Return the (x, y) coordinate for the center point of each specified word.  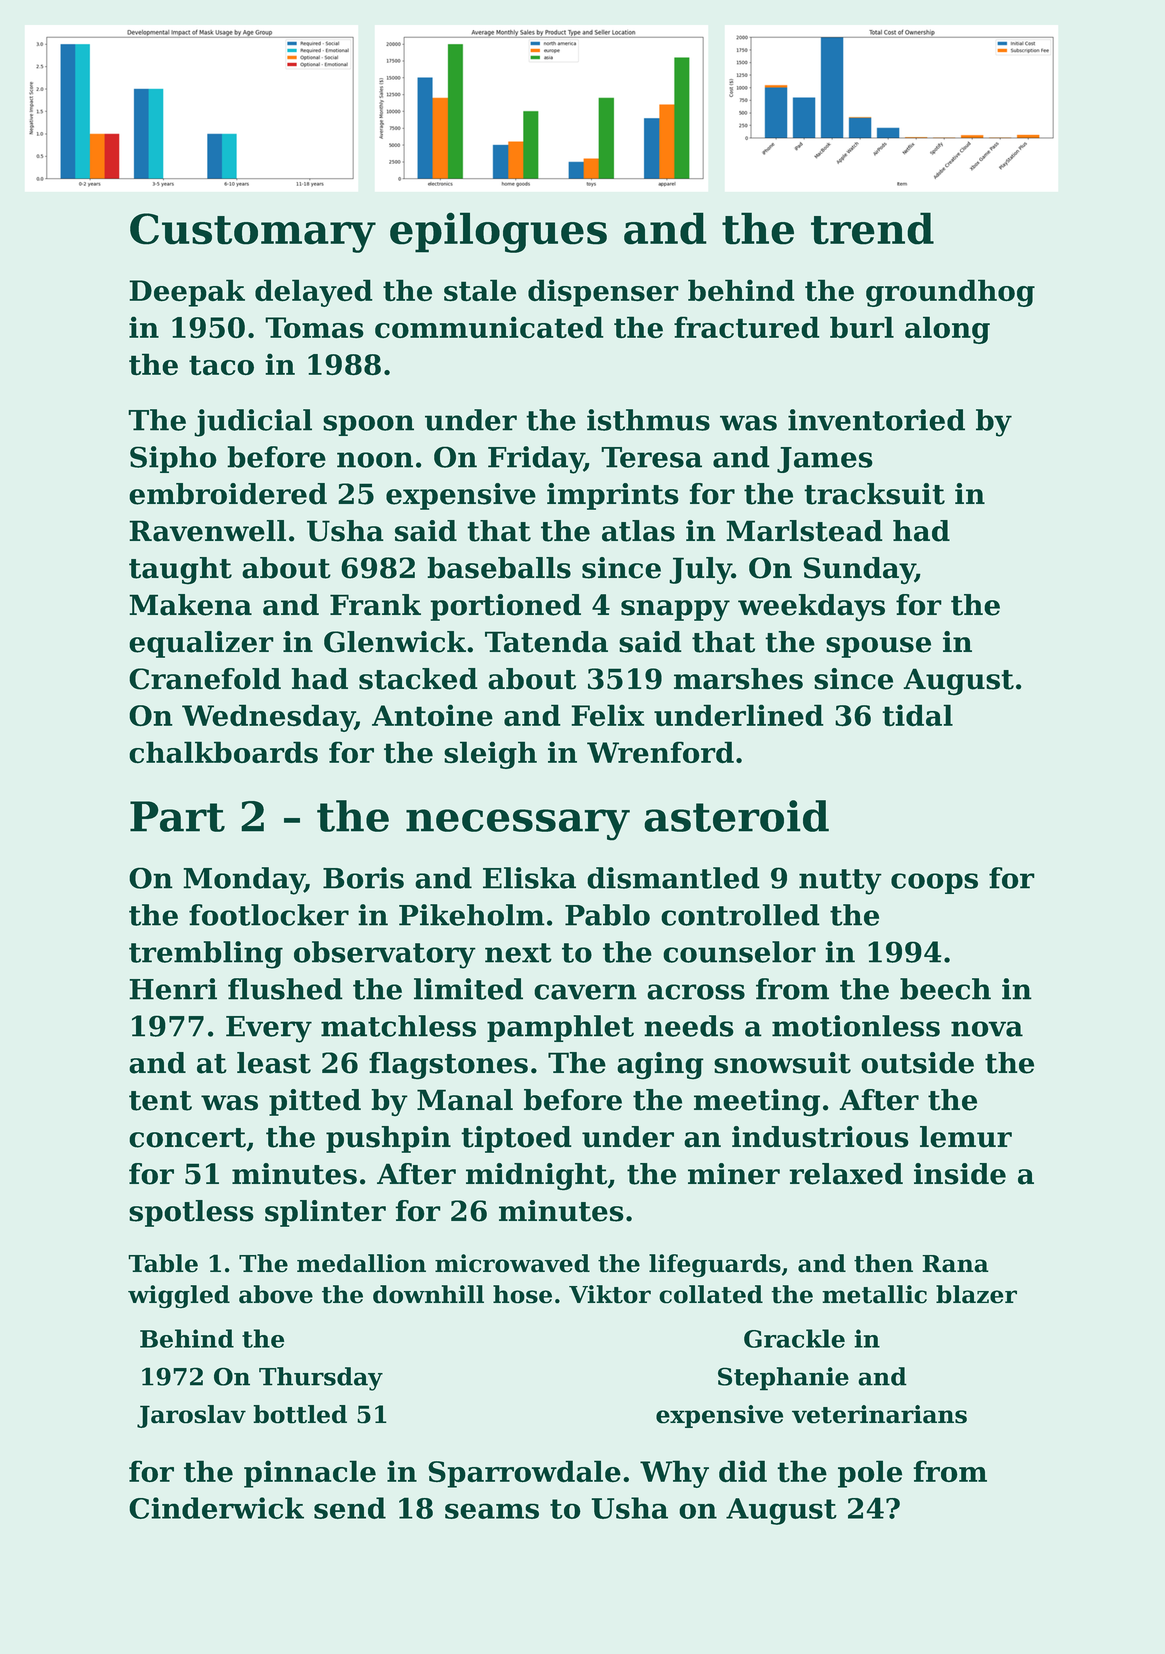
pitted (315, 1102)
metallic (874, 1294)
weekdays (811, 607)
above (276, 1294)
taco (221, 365)
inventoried (876, 420)
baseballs (499, 568)
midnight (536, 1177)
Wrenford (660, 752)
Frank (375, 605)
